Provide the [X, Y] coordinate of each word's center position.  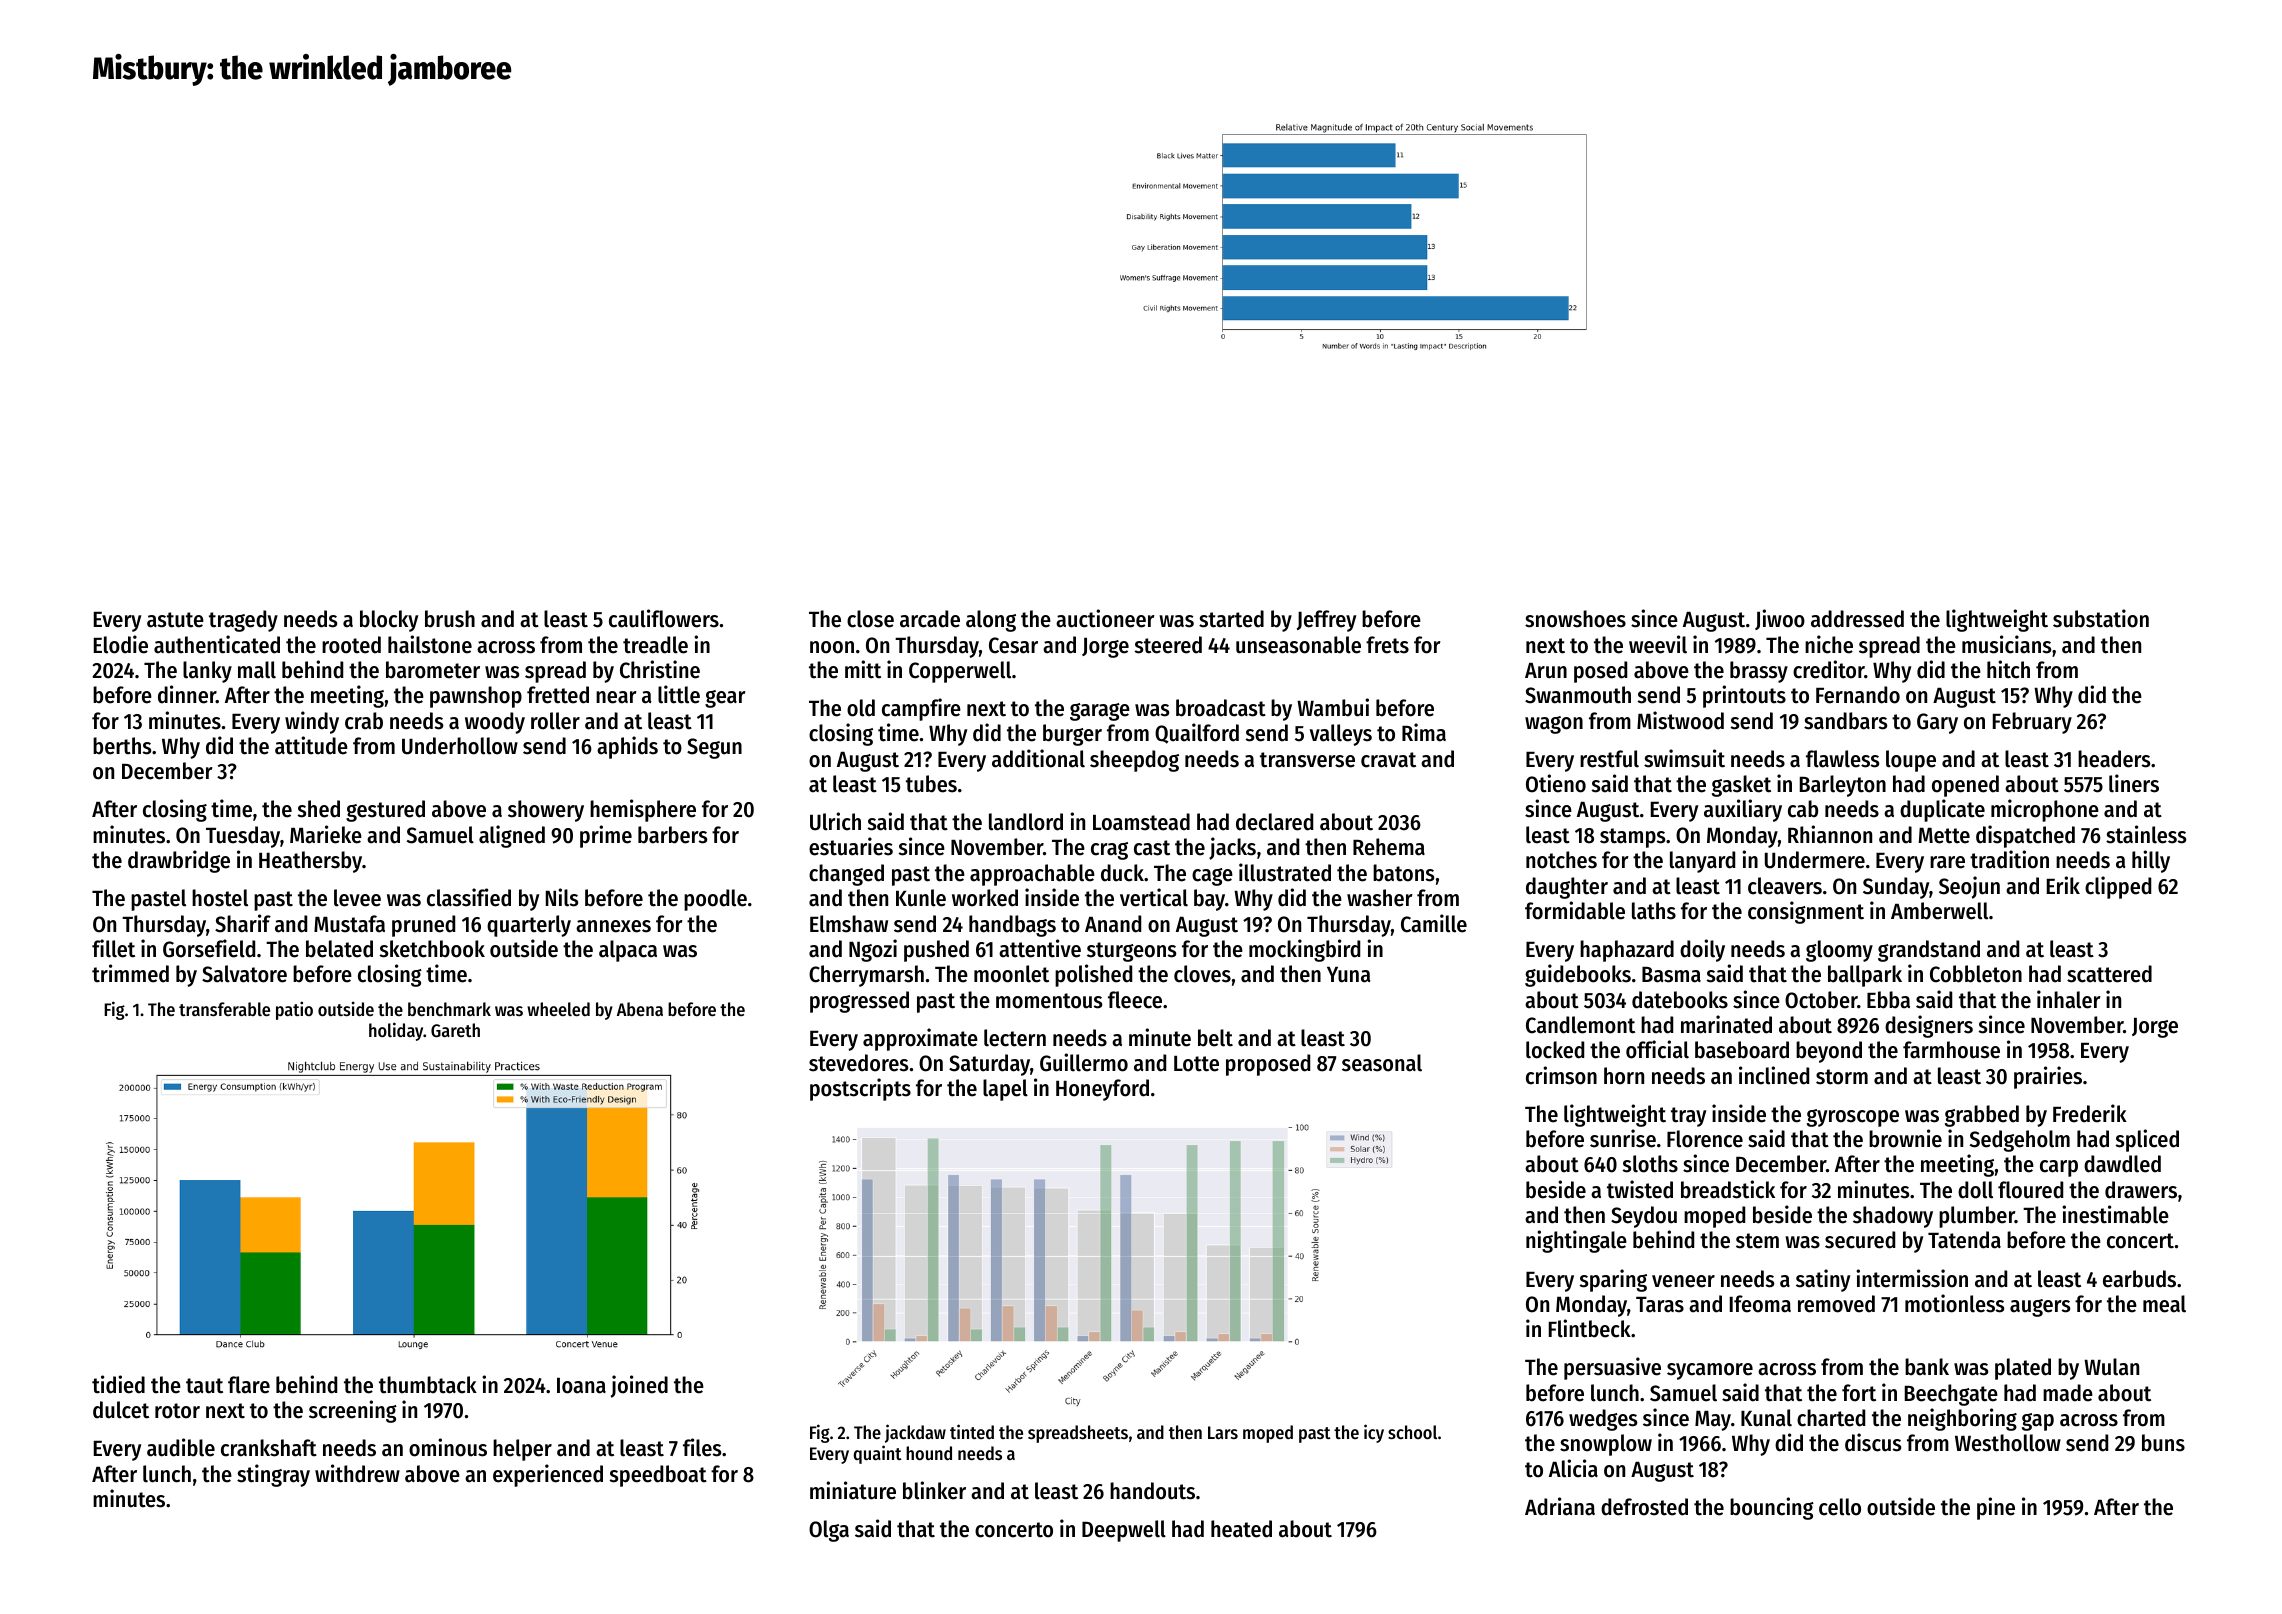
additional [1038, 758]
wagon [1554, 725]
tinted [972, 1431]
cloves [1202, 974]
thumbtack [428, 1385]
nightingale [1576, 1241]
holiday [396, 1031]
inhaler [2069, 999]
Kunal [1766, 1418]
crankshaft [269, 1448]
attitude [311, 745]
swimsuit [1684, 758]
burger [1072, 735]
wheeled [558, 1009]
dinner [187, 694]
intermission [1912, 1278]
